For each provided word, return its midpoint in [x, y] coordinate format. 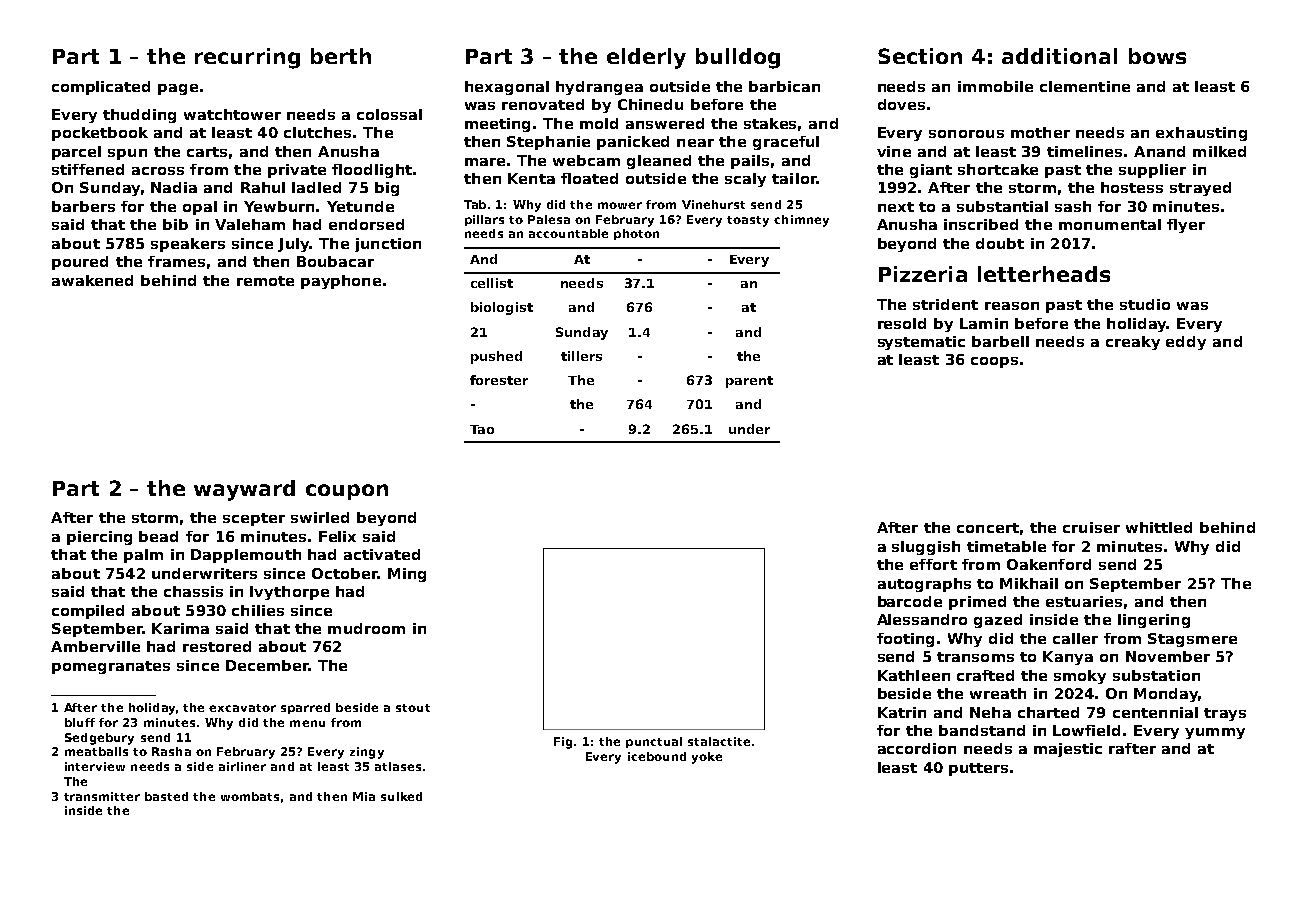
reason [1012, 306]
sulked [401, 796]
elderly [646, 58]
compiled [88, 612]
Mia [364, 796]
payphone [341, 282]
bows [1157, 56]
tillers [581, 356]
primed [977, 603]
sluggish [926, 548]
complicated [101, 88]
